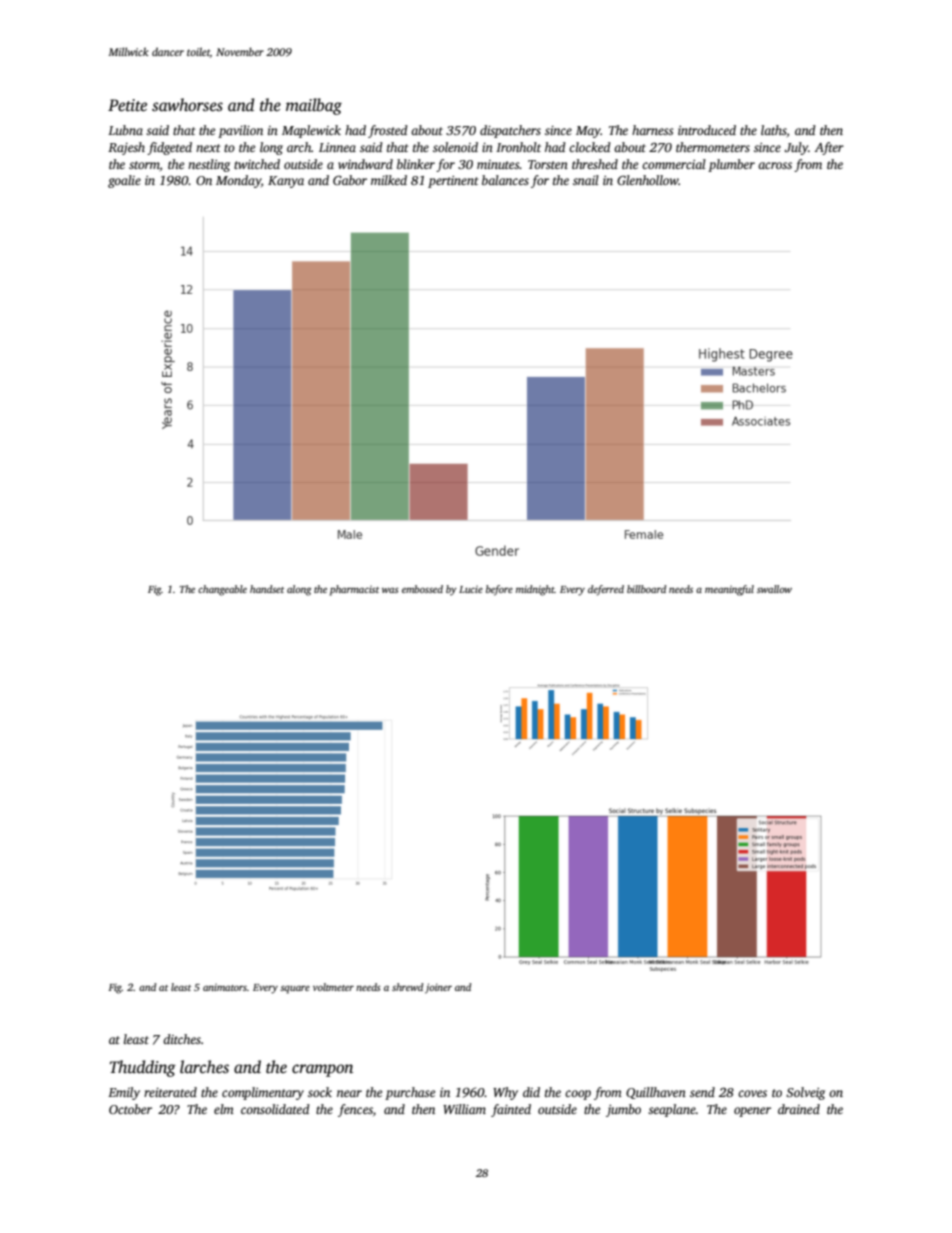 The image size is (952, 1233). What do you see at coordinates (144, 165) in the screenshot?
I see `storm` at bounding box center [144, 165].
